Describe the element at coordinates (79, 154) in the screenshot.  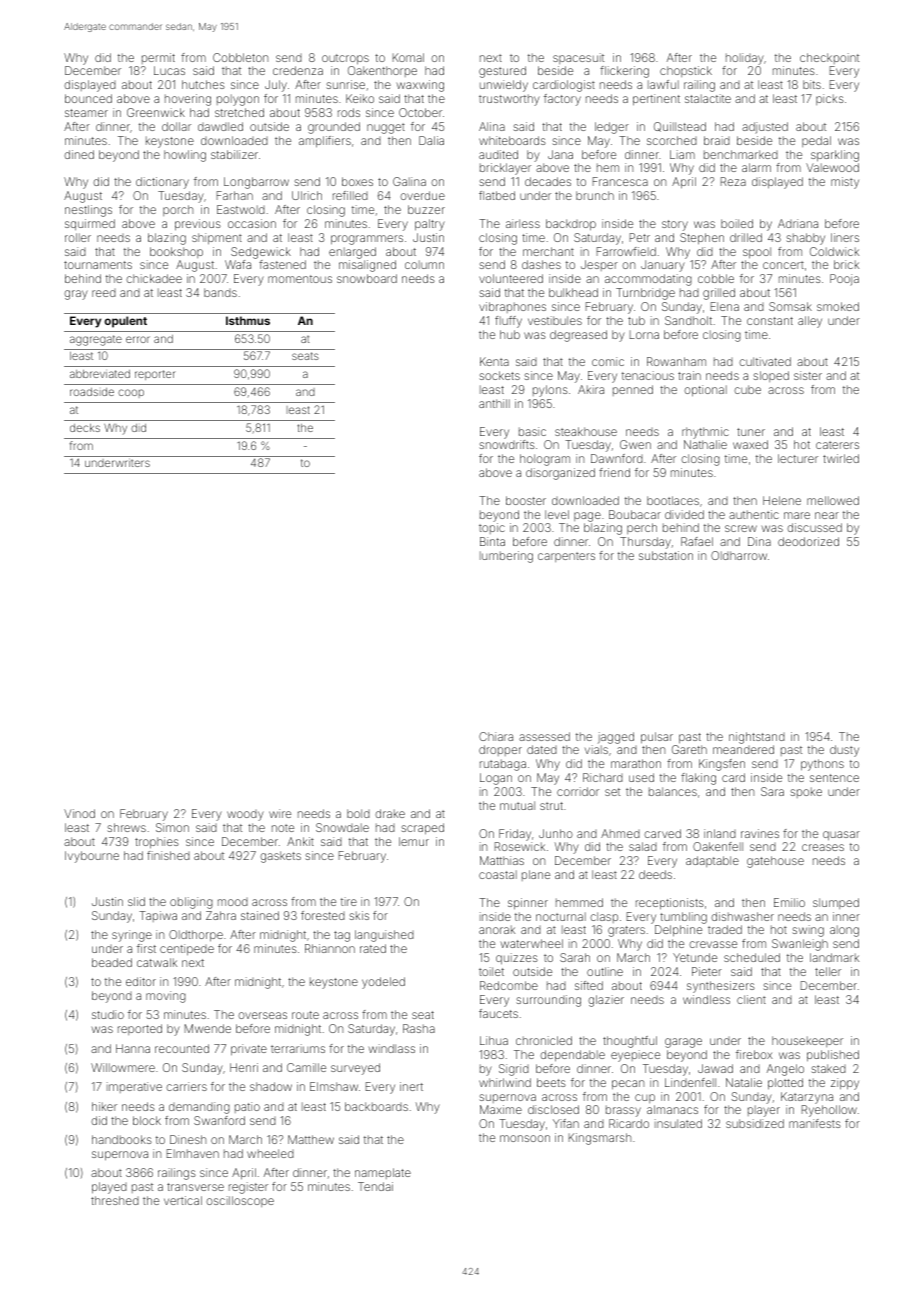
I see `dined` at that location.
